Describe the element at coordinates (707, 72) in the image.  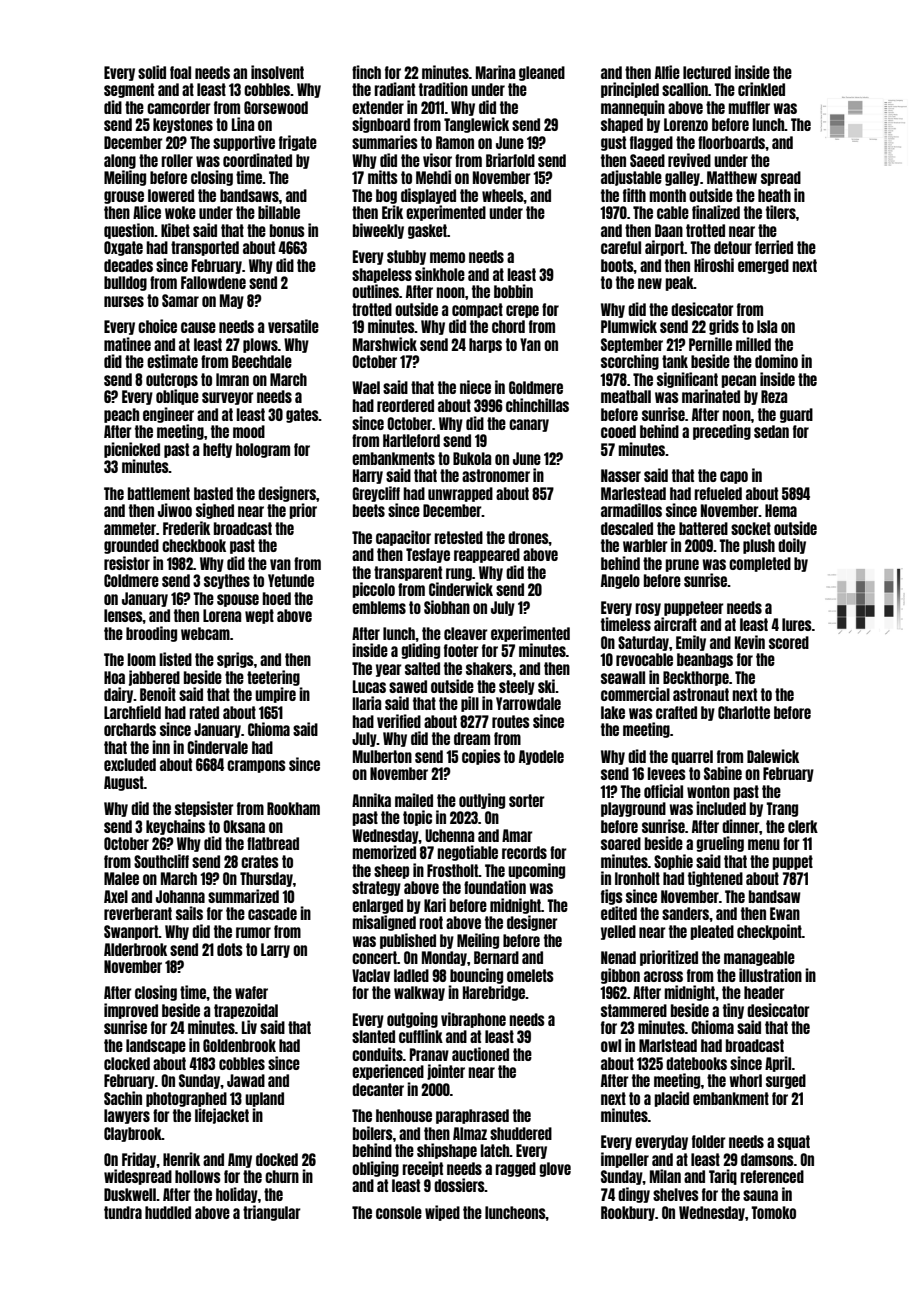
I see `lectured` at that location.
